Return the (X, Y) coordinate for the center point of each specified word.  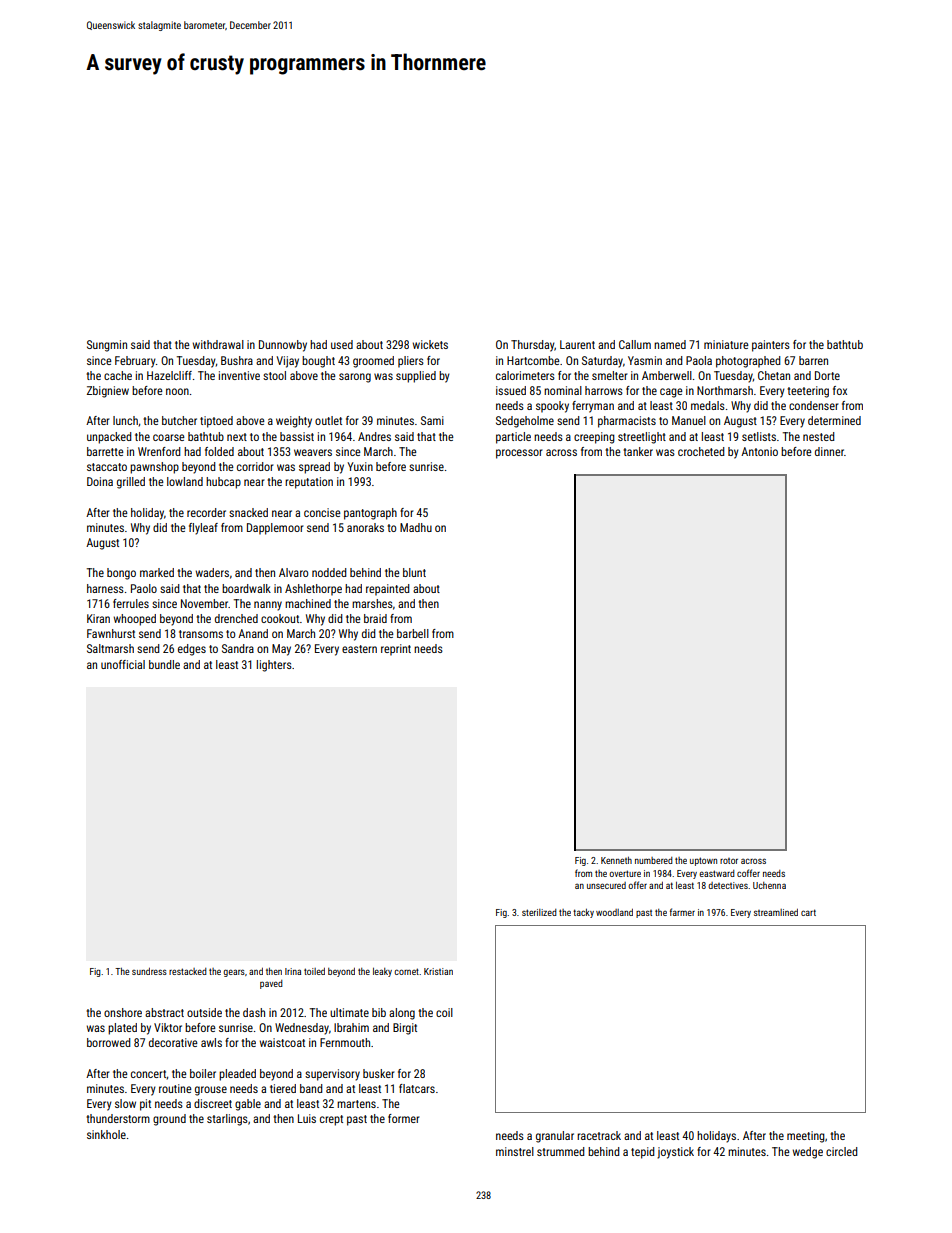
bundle (164, 664)
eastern (359, 649)
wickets (430, 344)
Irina (293, 971)
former (403, 1118)
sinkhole (106, 1134)
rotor (729, 861)
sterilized (539, 912)
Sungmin (107, 346)
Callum (635, 344)
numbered (654, 860)
